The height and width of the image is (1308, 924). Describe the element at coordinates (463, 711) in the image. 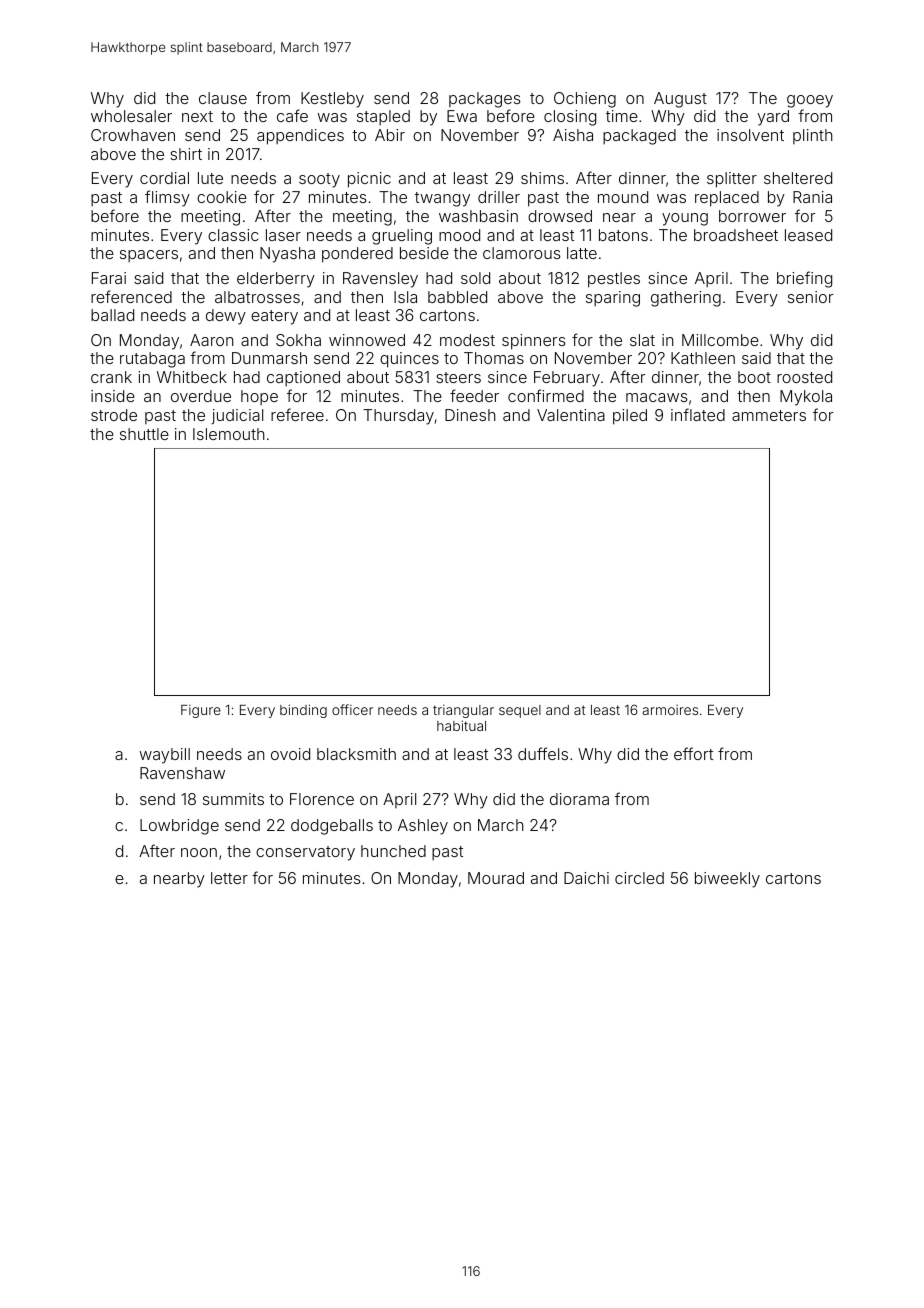

I see `triangular` at that location.
